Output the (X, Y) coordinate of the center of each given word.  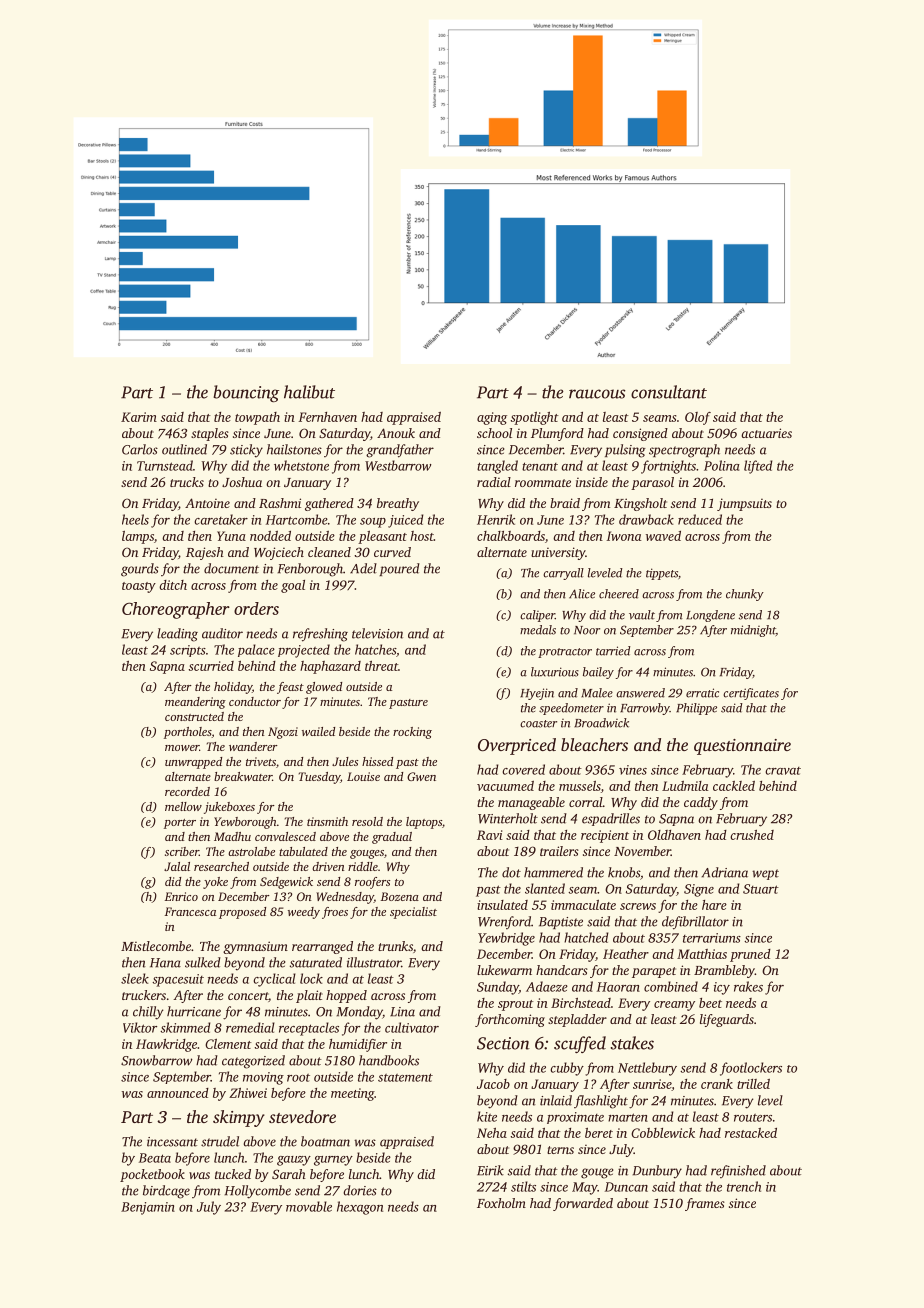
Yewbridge (506, 939)
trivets (261, 761)
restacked (751, 1133)
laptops (424, 823)
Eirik (490, 1170)
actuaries (766, 433)
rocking (412, 733)
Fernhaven (327, 417)
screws (638, 906)
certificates (751, 694)
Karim (139, 417)
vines (633, 770)
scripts (188, 651)
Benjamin (148, 1208)
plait (309, 996)
